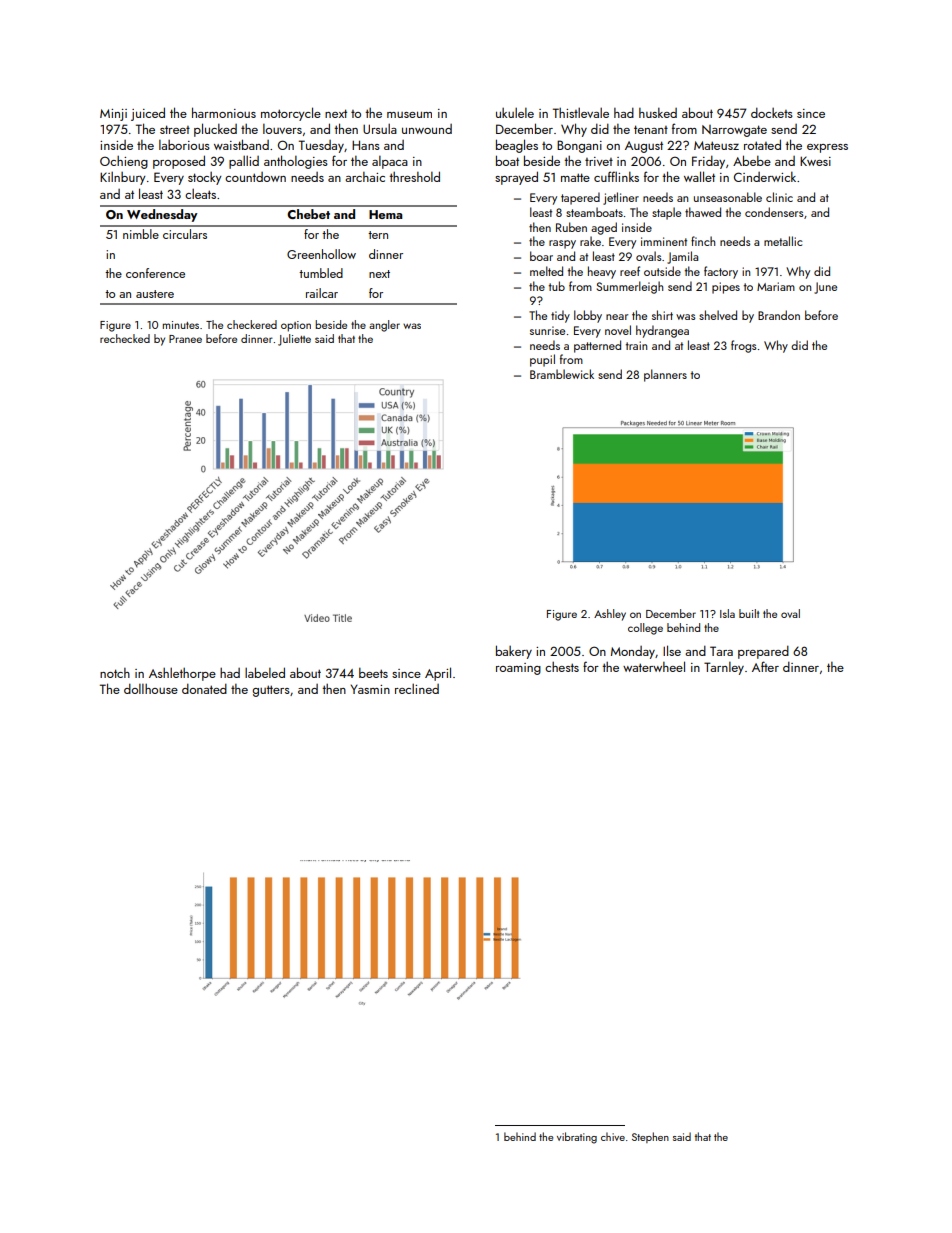 This image has height=1233, width=952. Describe the element at coordinates (651, 129) in the image. I see `tenant` at that location.
